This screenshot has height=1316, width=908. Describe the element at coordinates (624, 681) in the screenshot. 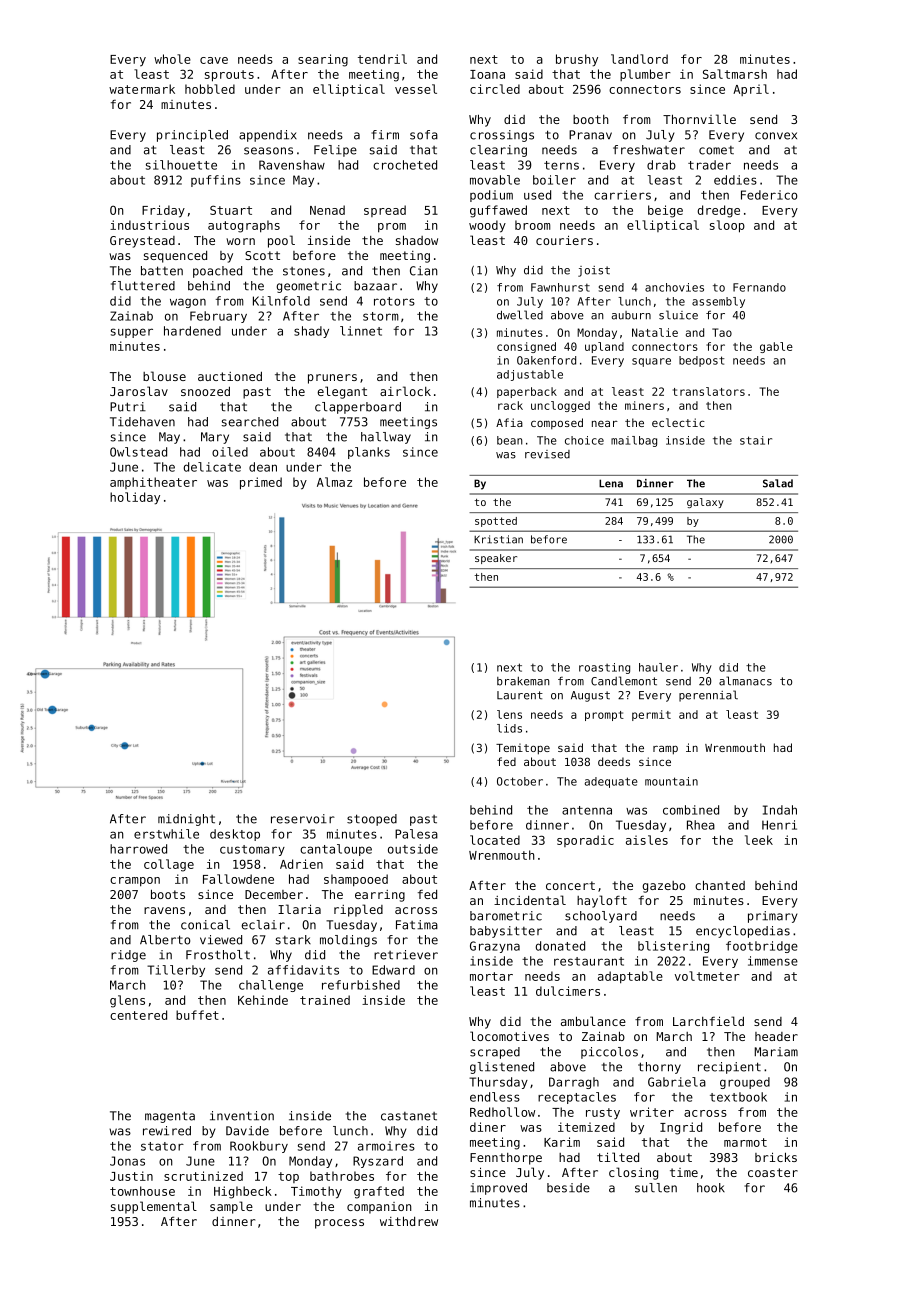

I see `Candlemont` at that location.
